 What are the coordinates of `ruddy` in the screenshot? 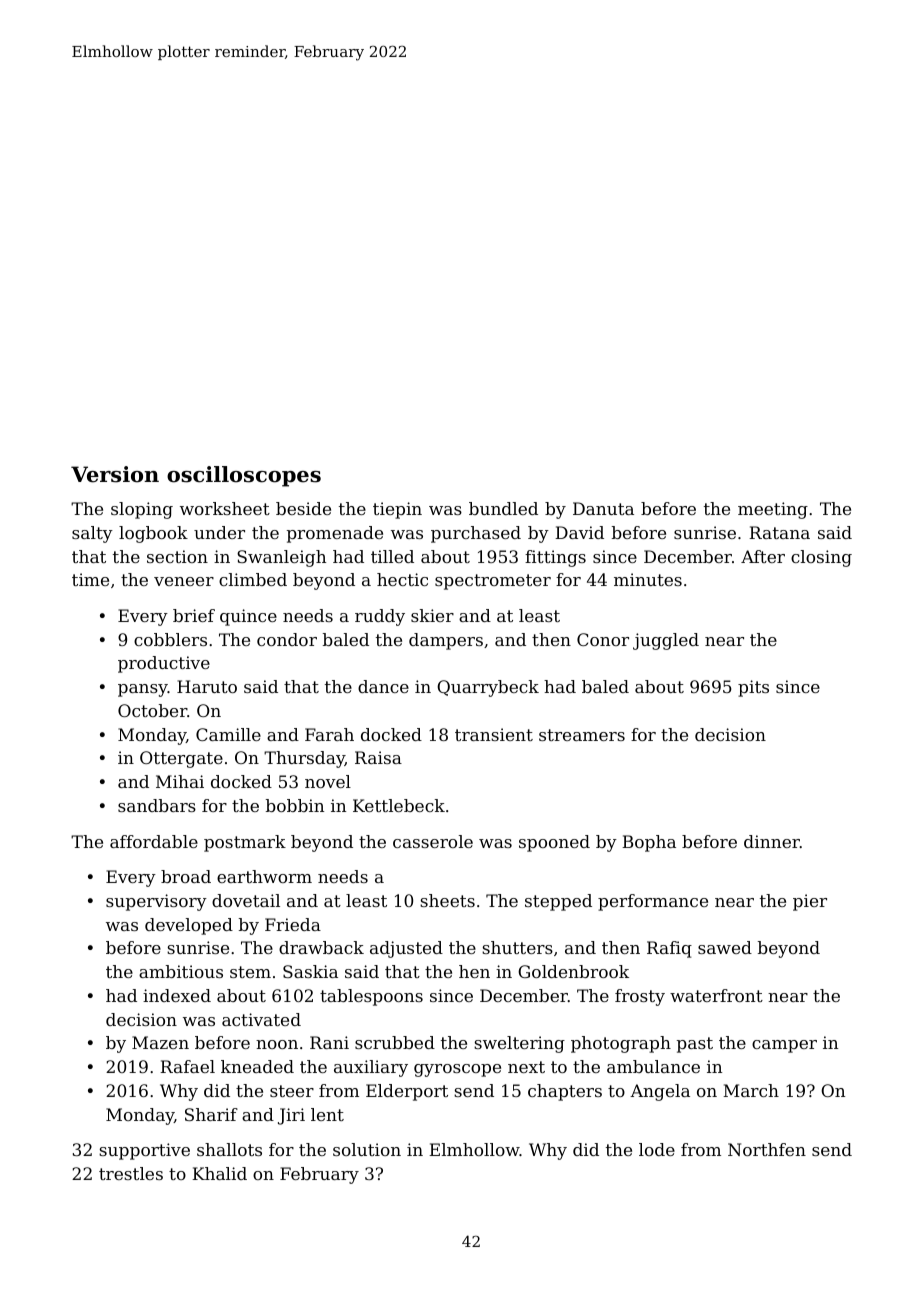 It's located at (380, 617).
